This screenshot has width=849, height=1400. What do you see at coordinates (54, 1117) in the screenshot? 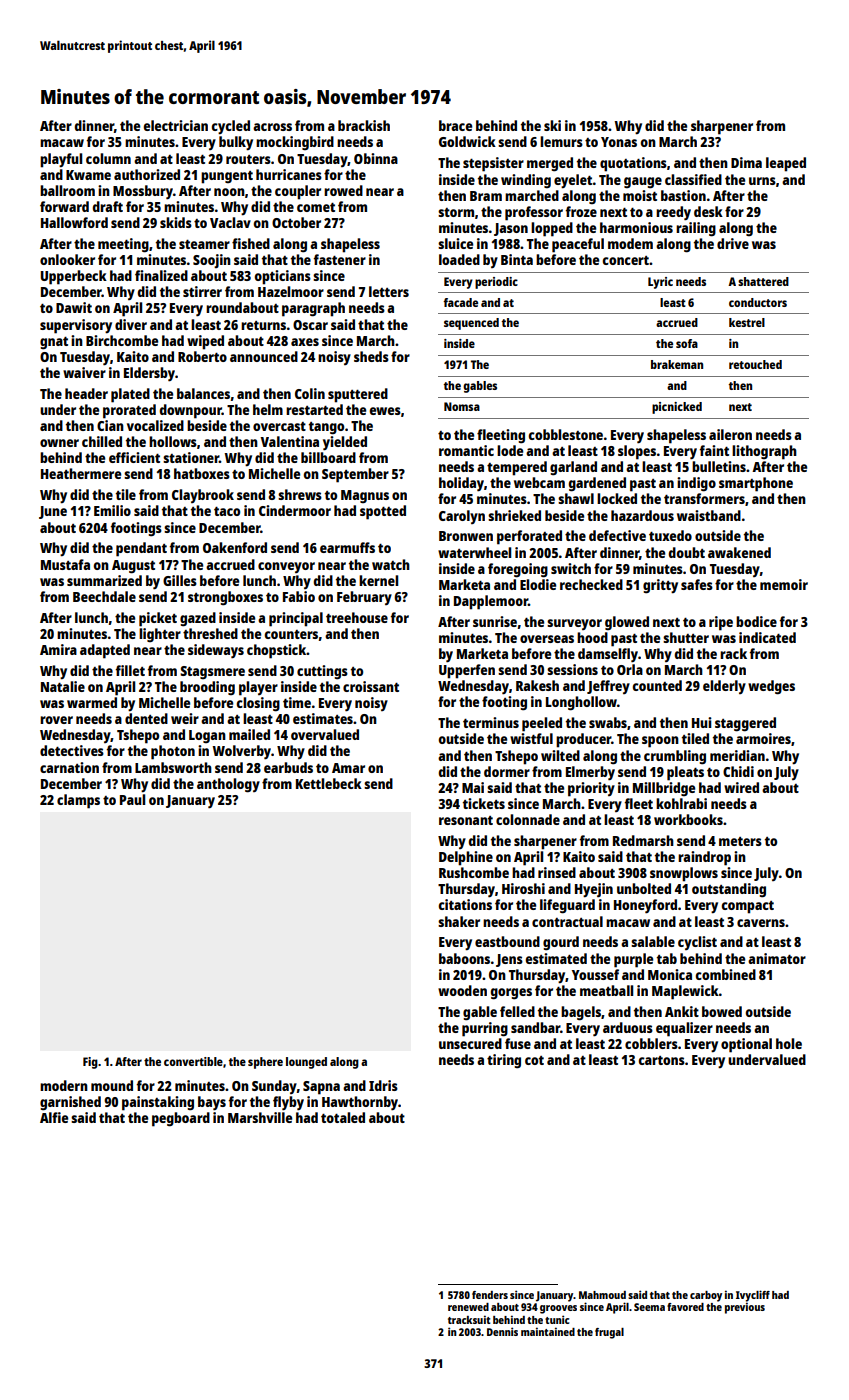
I see `Alfie` at bounding box center [54, 1117].
